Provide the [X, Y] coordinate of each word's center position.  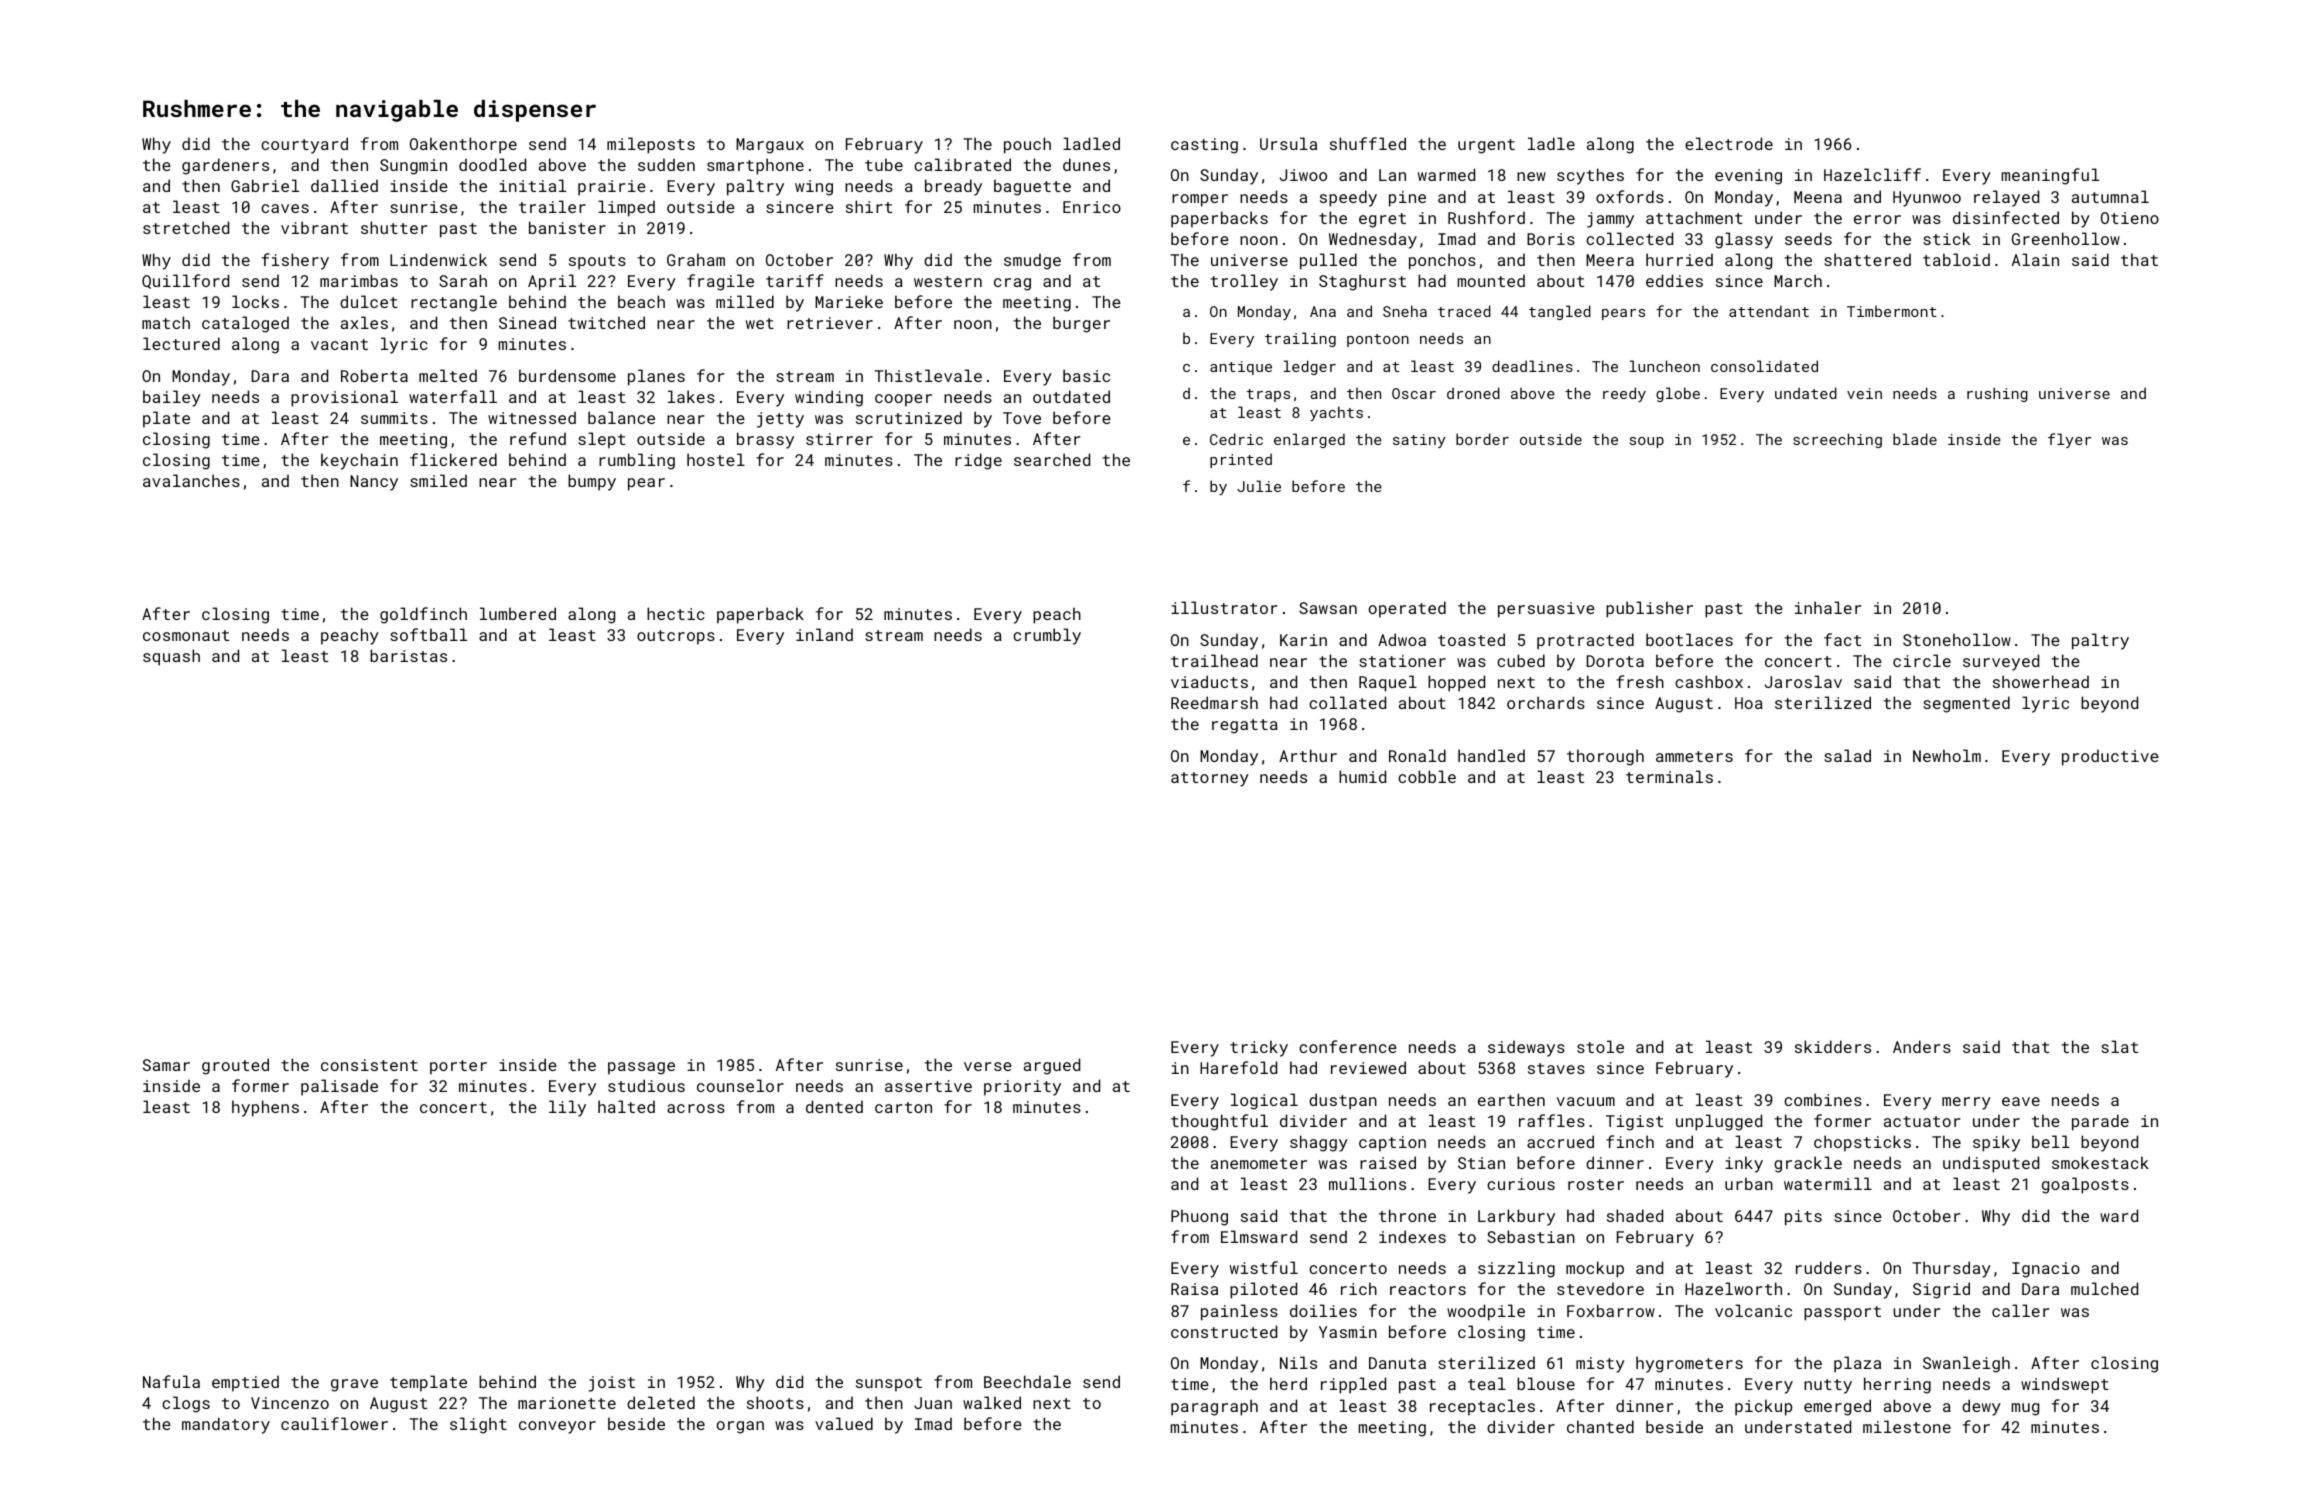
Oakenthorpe [463, 145]
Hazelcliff [1872, 174]
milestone [1907, 1426]
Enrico [1092, 207]
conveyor [557, 1427]
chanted [1600, 1426]
